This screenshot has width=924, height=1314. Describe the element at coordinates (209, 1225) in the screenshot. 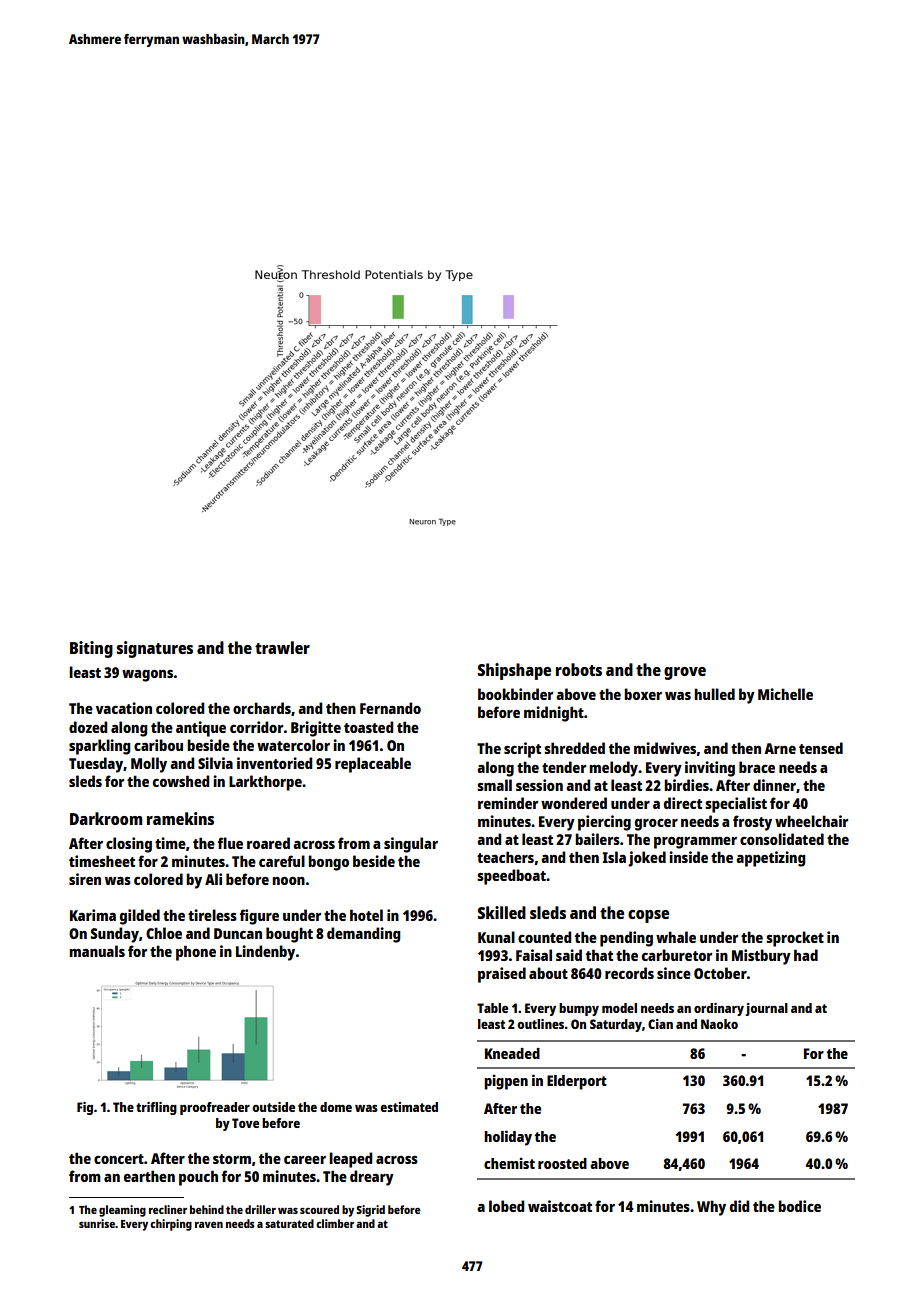

I see `raven` at that location.
